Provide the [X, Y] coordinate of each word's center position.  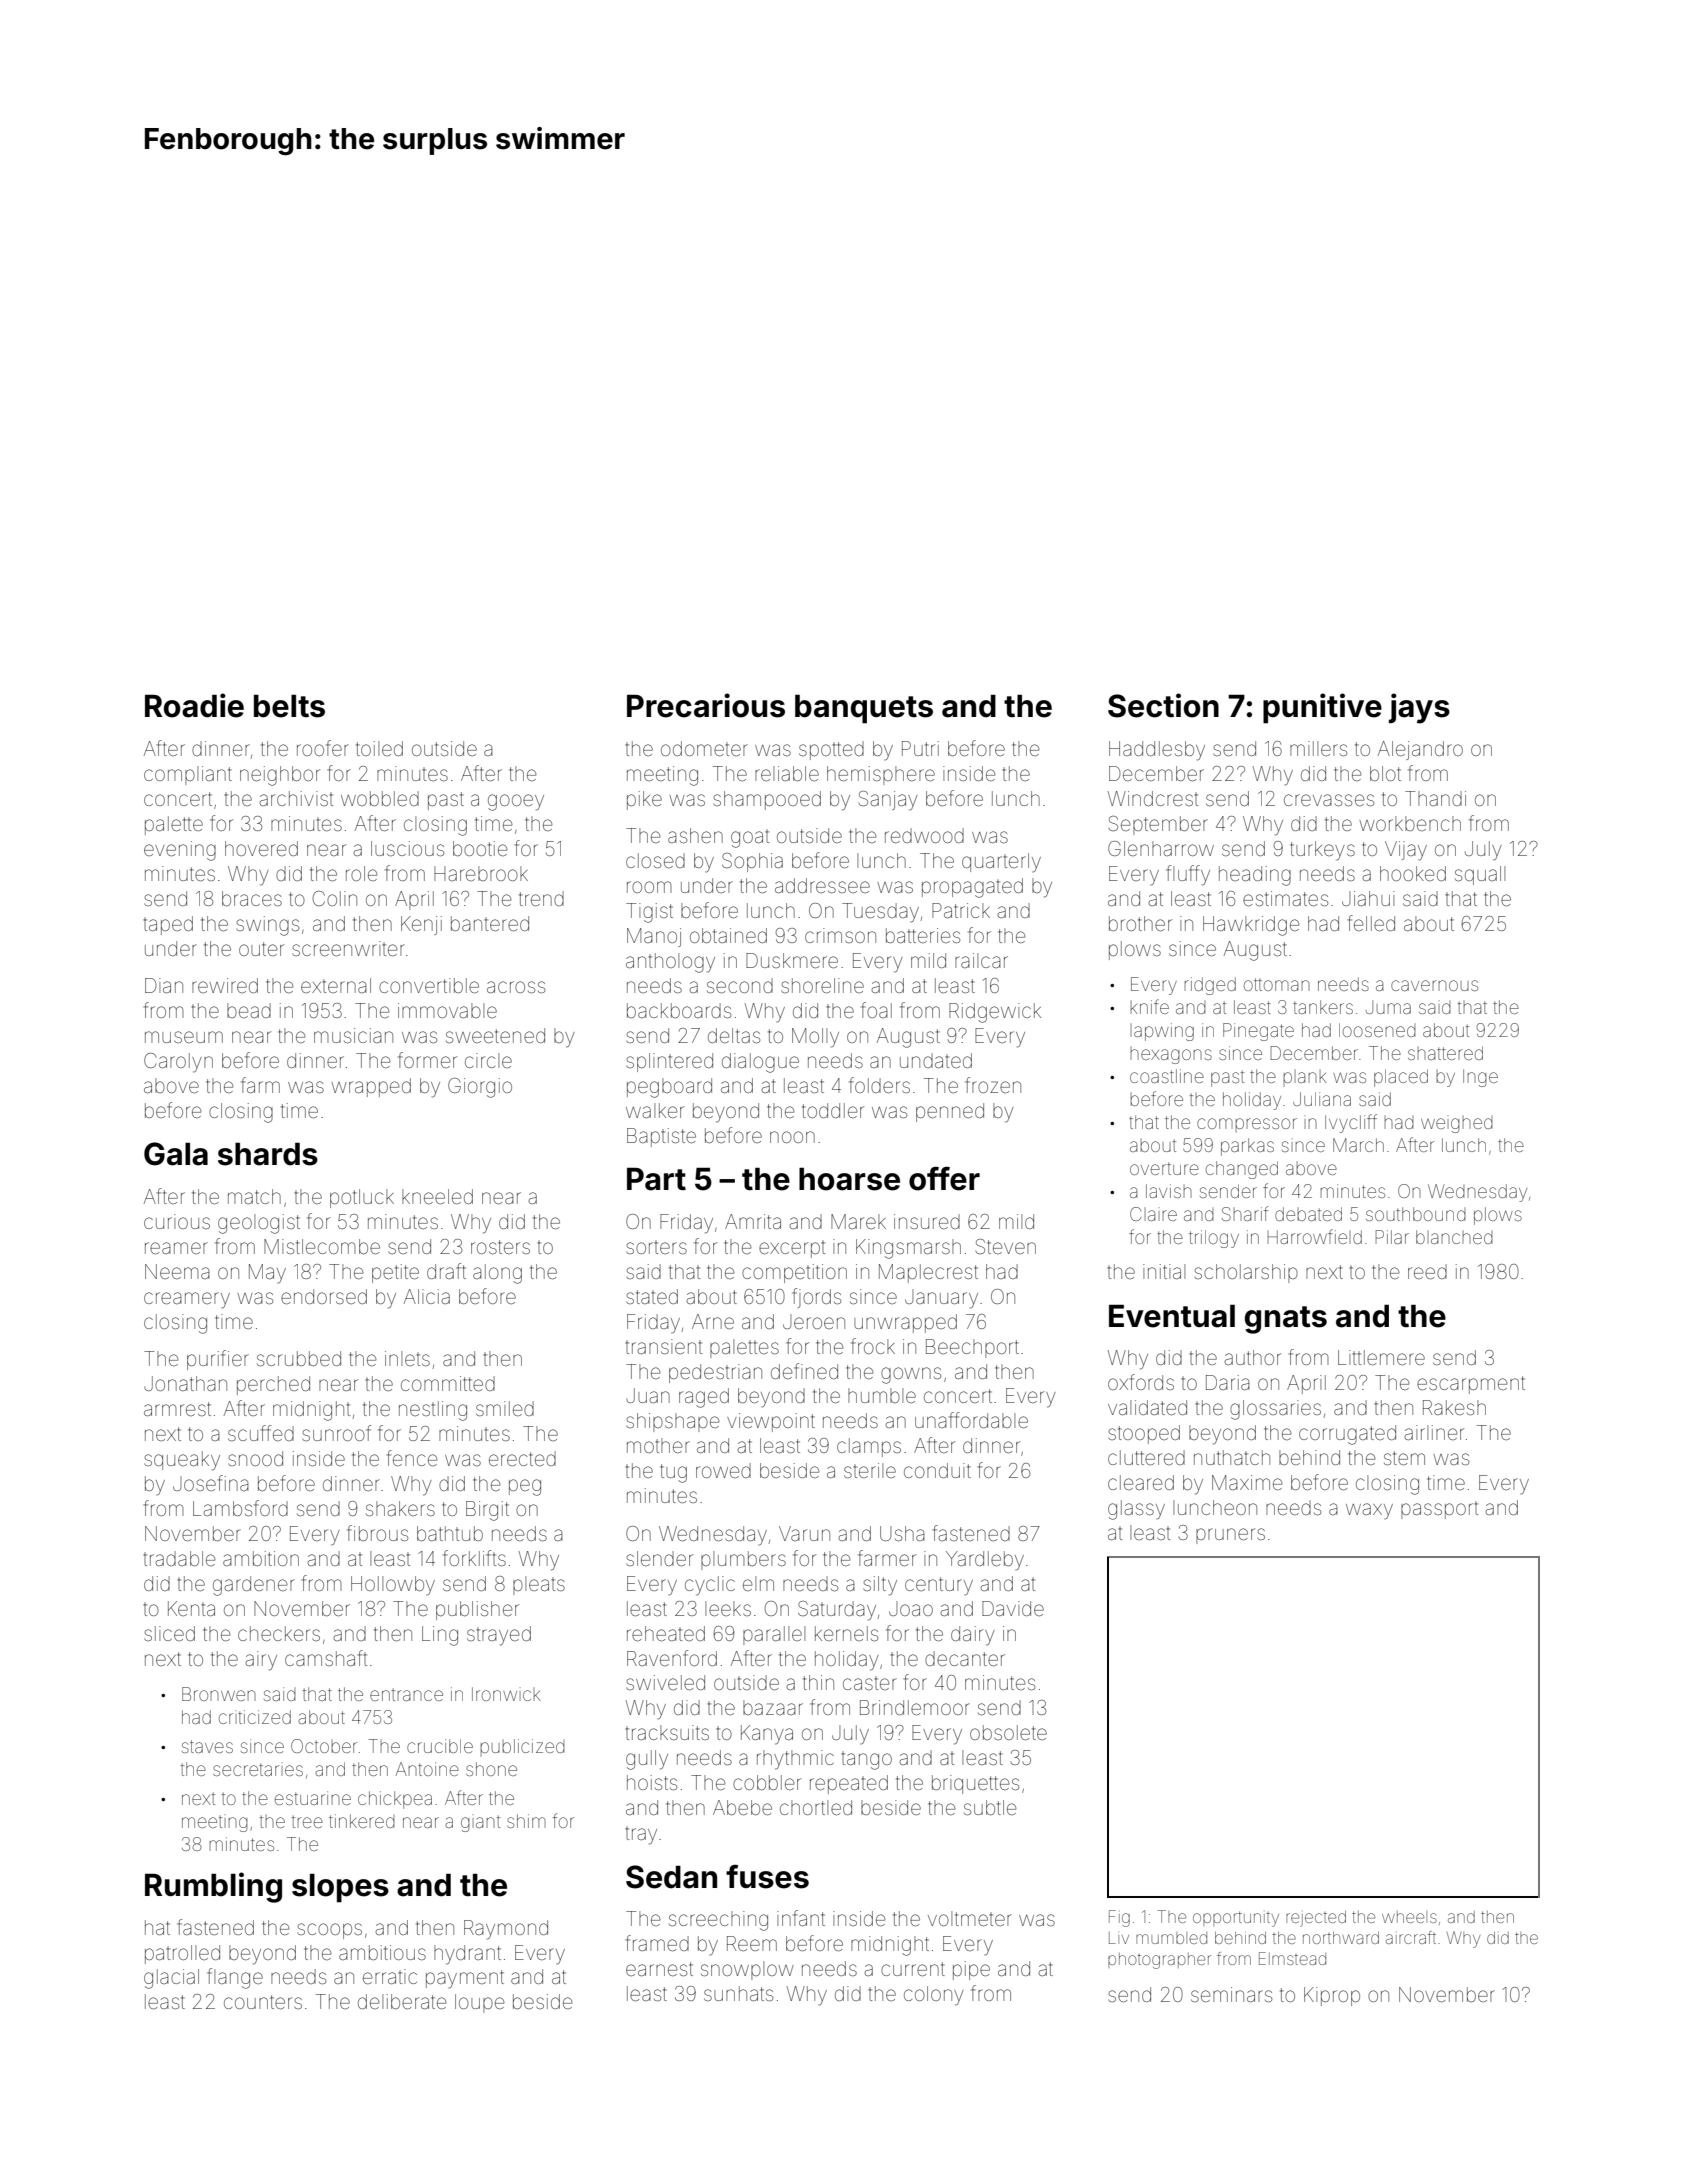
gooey [516, 802]
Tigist [649, 913]
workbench [1410, 823]
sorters [656, 1247]
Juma [1388, 1007]
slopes [340, 1888]
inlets [407, 1358]
